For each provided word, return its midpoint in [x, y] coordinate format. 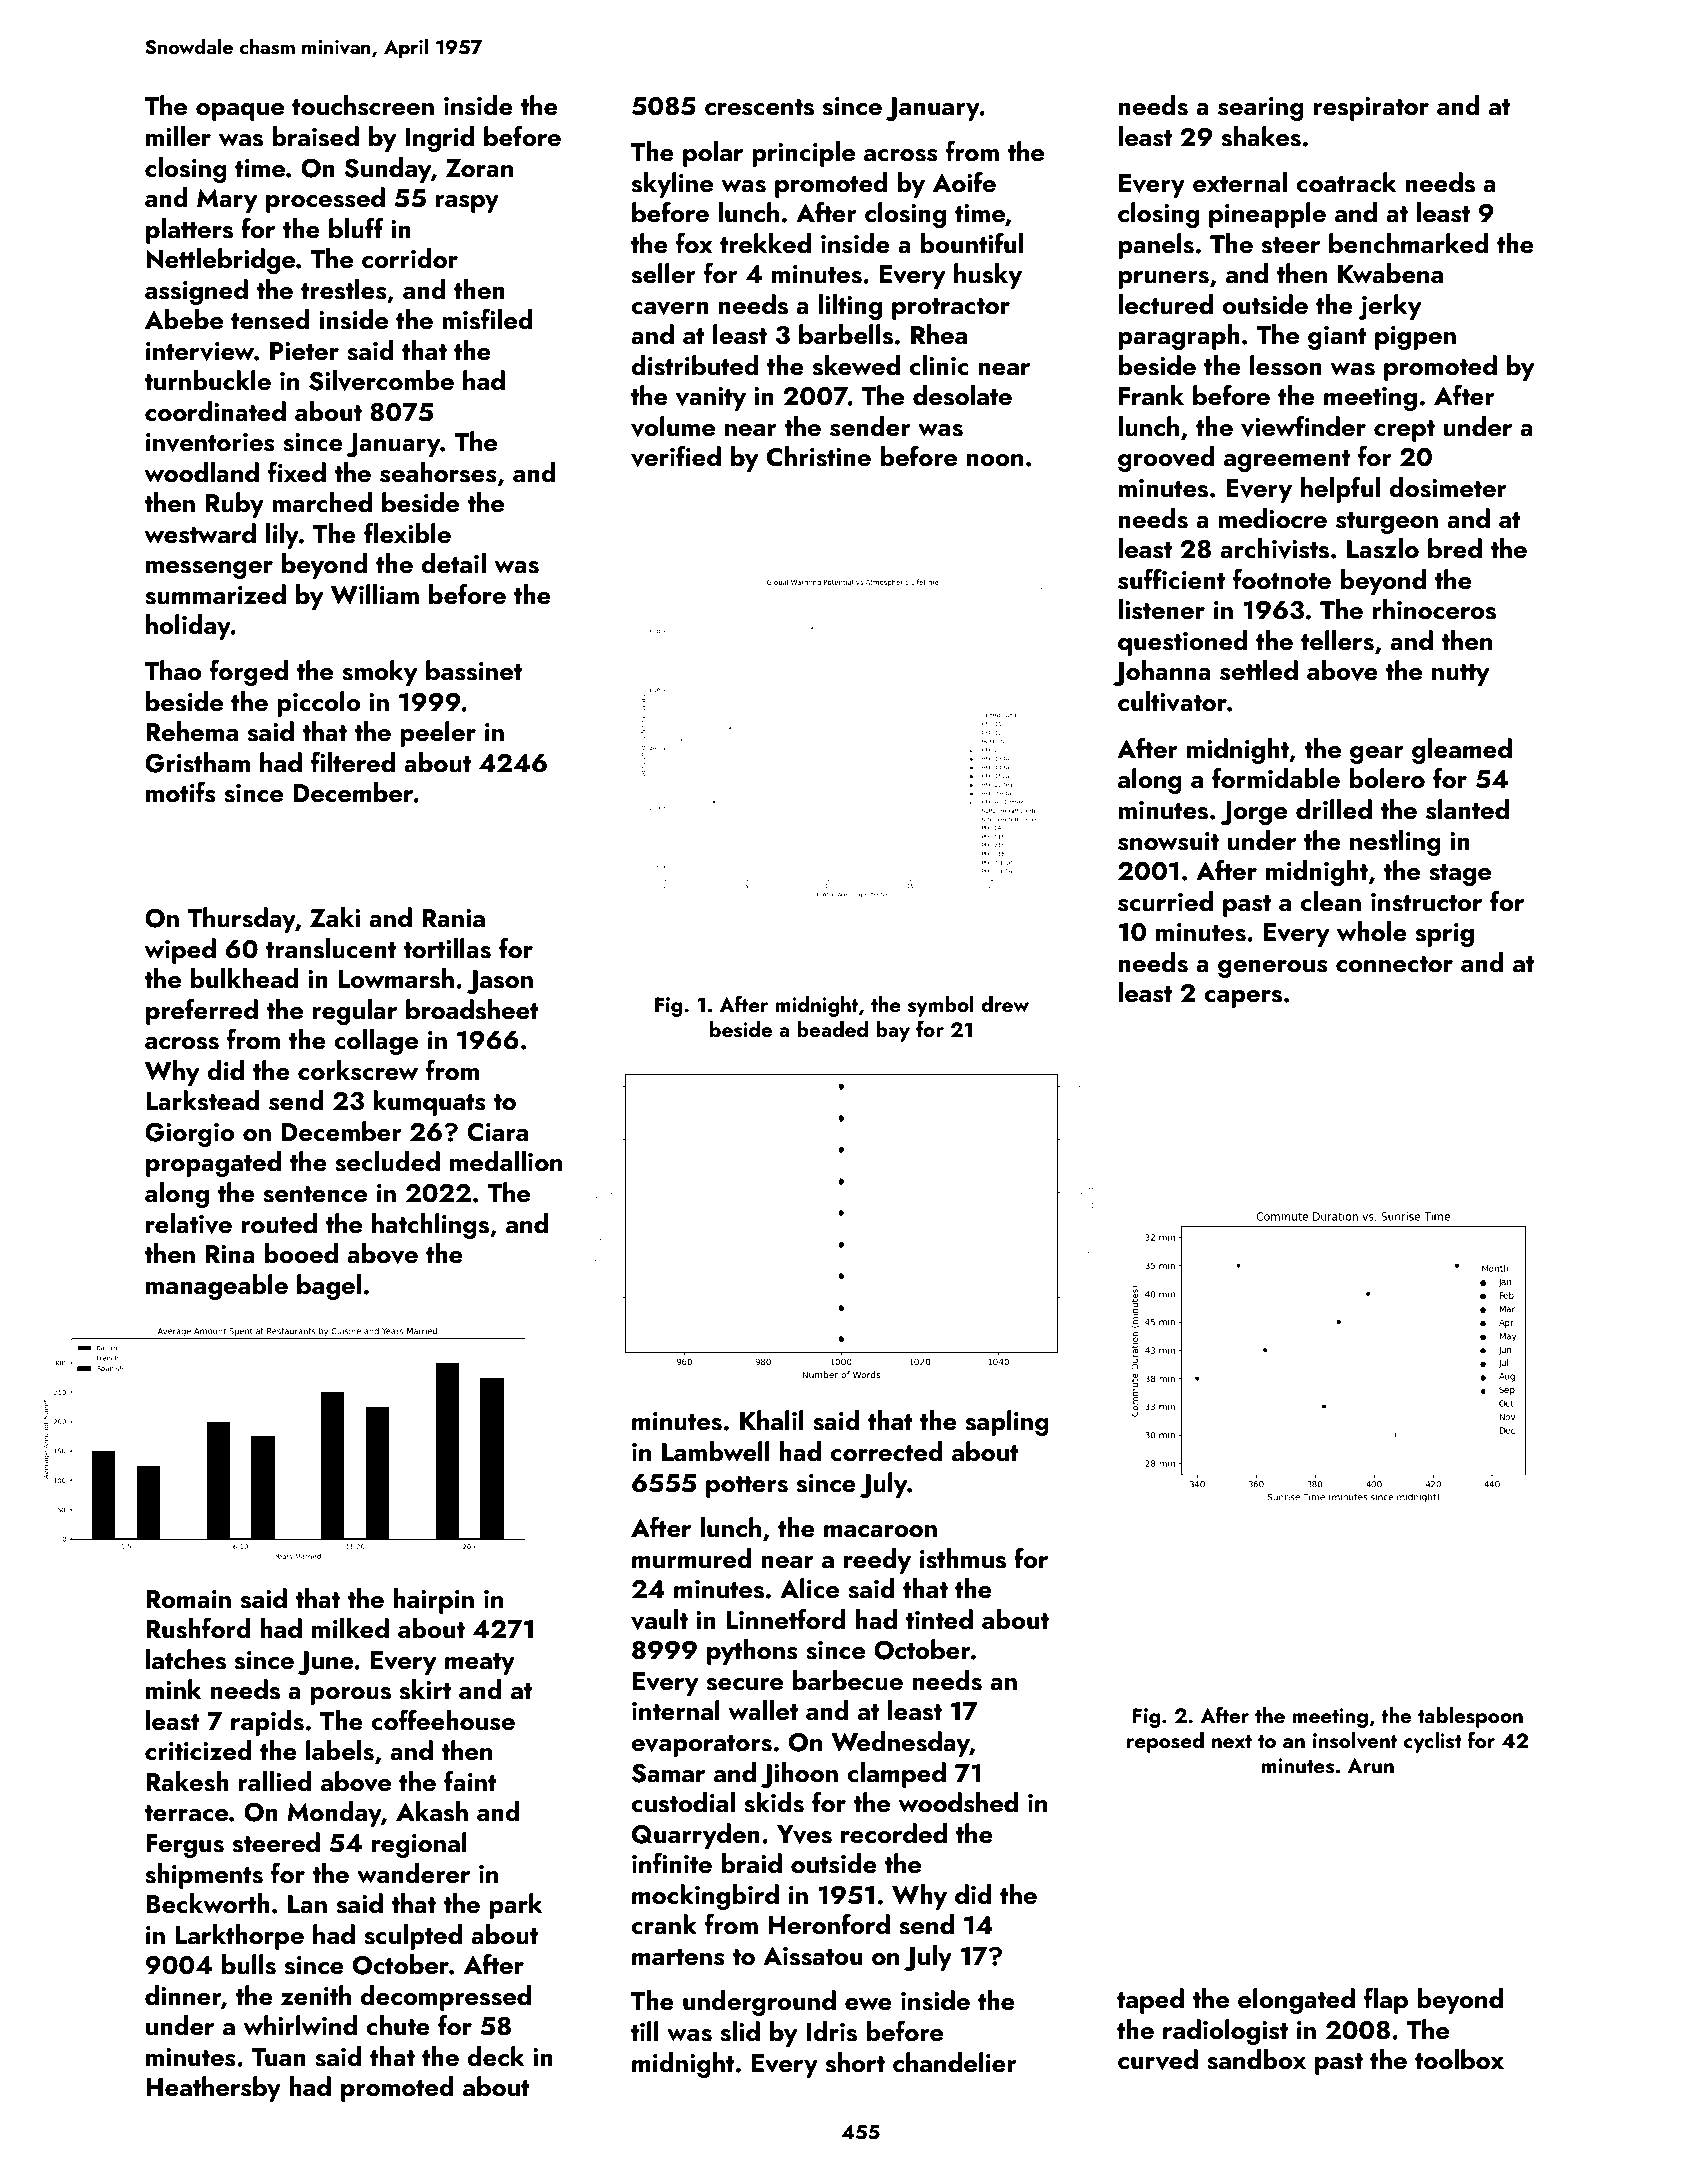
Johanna [1162, 673]
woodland [201, 472]
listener [1161, 609]
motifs [181, 792]
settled [1259, 670]
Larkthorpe [240, 1937]
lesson [1286, 365]
